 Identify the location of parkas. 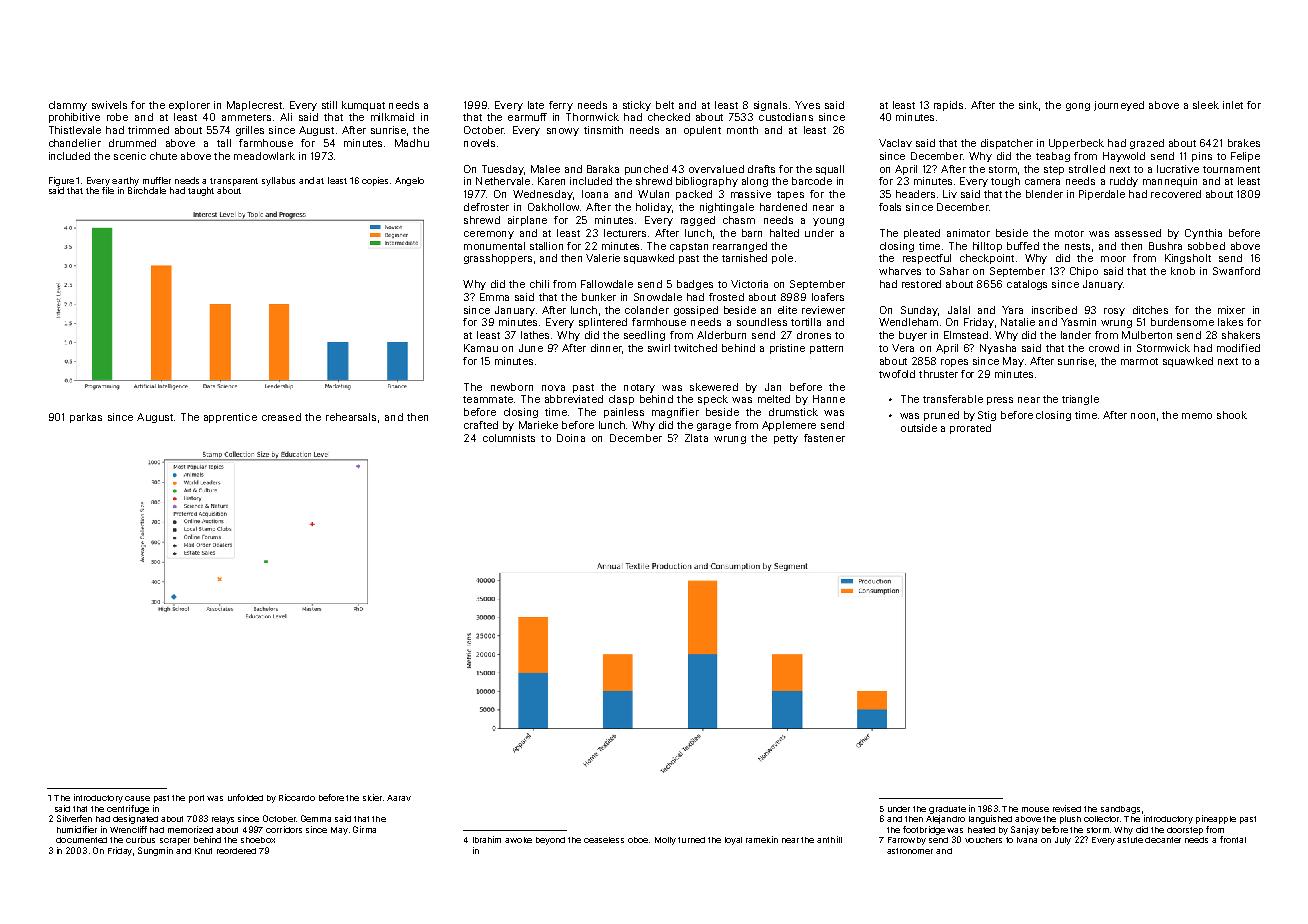
(86, 418).
